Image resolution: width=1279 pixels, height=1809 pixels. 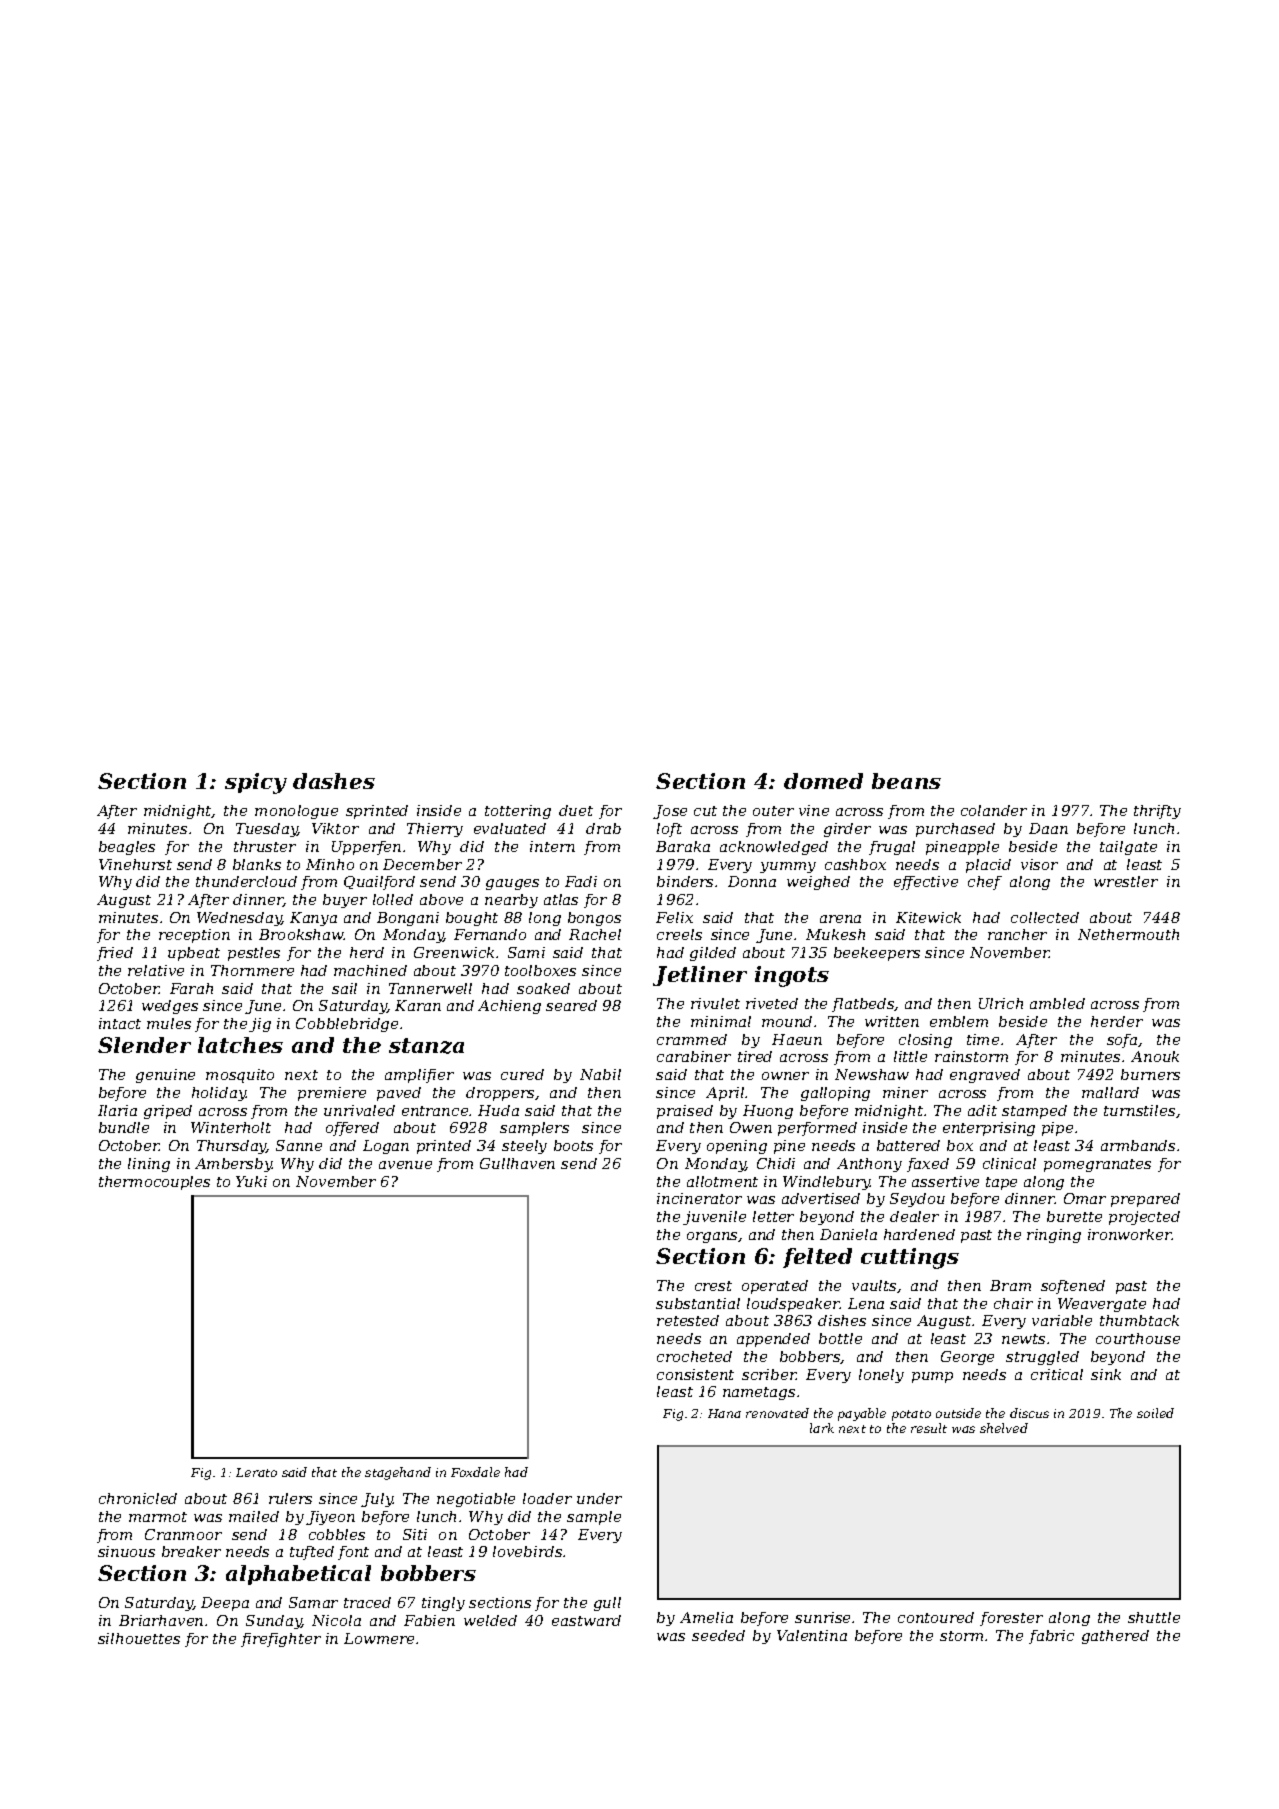 What do you see at coordinates (1150, 1074) in the page?
I see `burners` at bounding box center [1150, 1074].
